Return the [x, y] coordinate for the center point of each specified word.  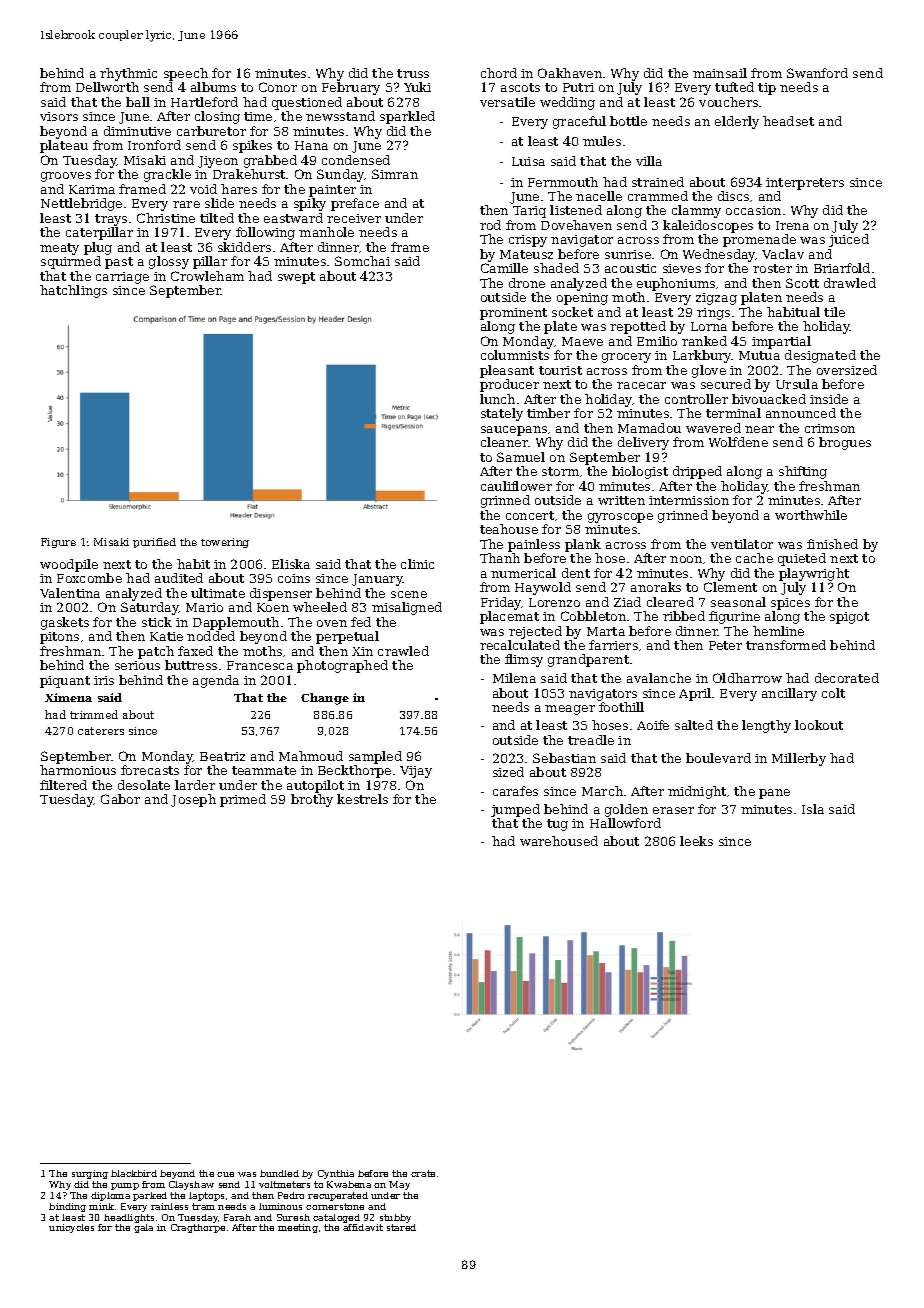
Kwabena [349, 1184]
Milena [514, 678]
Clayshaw [191, 1185]
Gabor [120, 799]
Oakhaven [570, 73]
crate [423, 1173]
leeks [696, 841]
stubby [395, 1218]
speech [186, 74]
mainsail [720, 73]
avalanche [659, 678]
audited [179, 578]
